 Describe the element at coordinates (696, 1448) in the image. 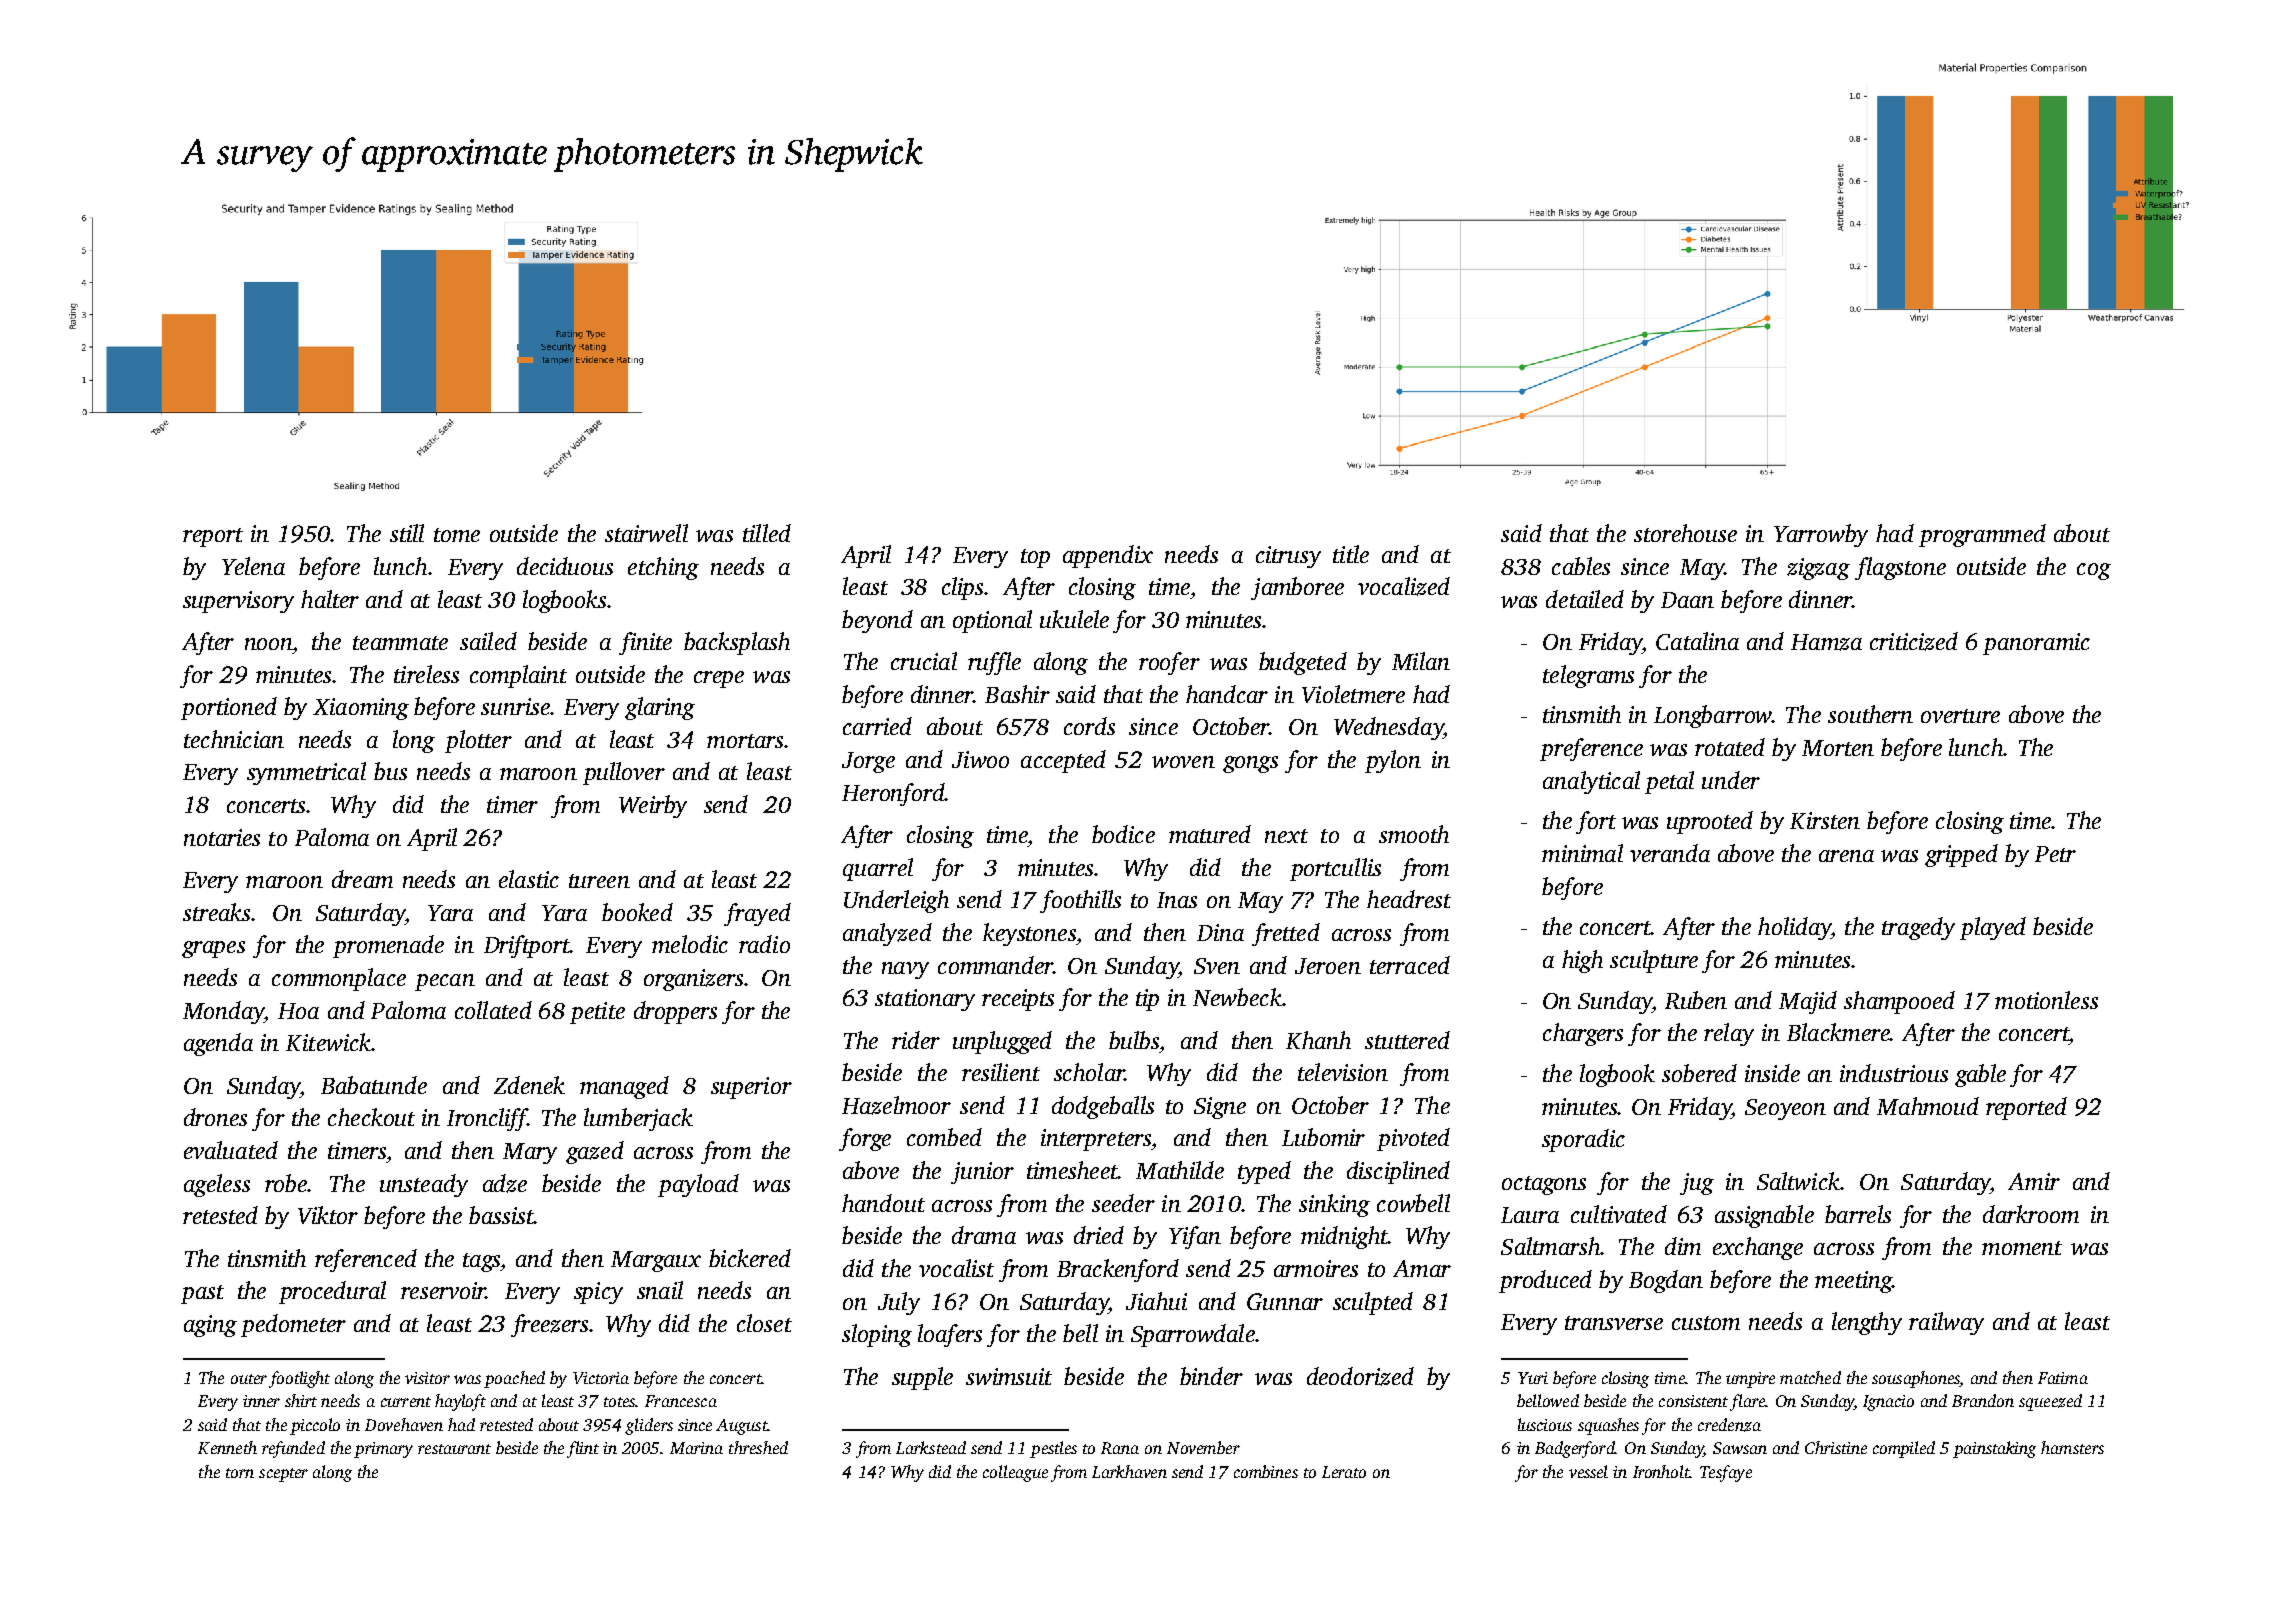

I see `Marina` at that location.
